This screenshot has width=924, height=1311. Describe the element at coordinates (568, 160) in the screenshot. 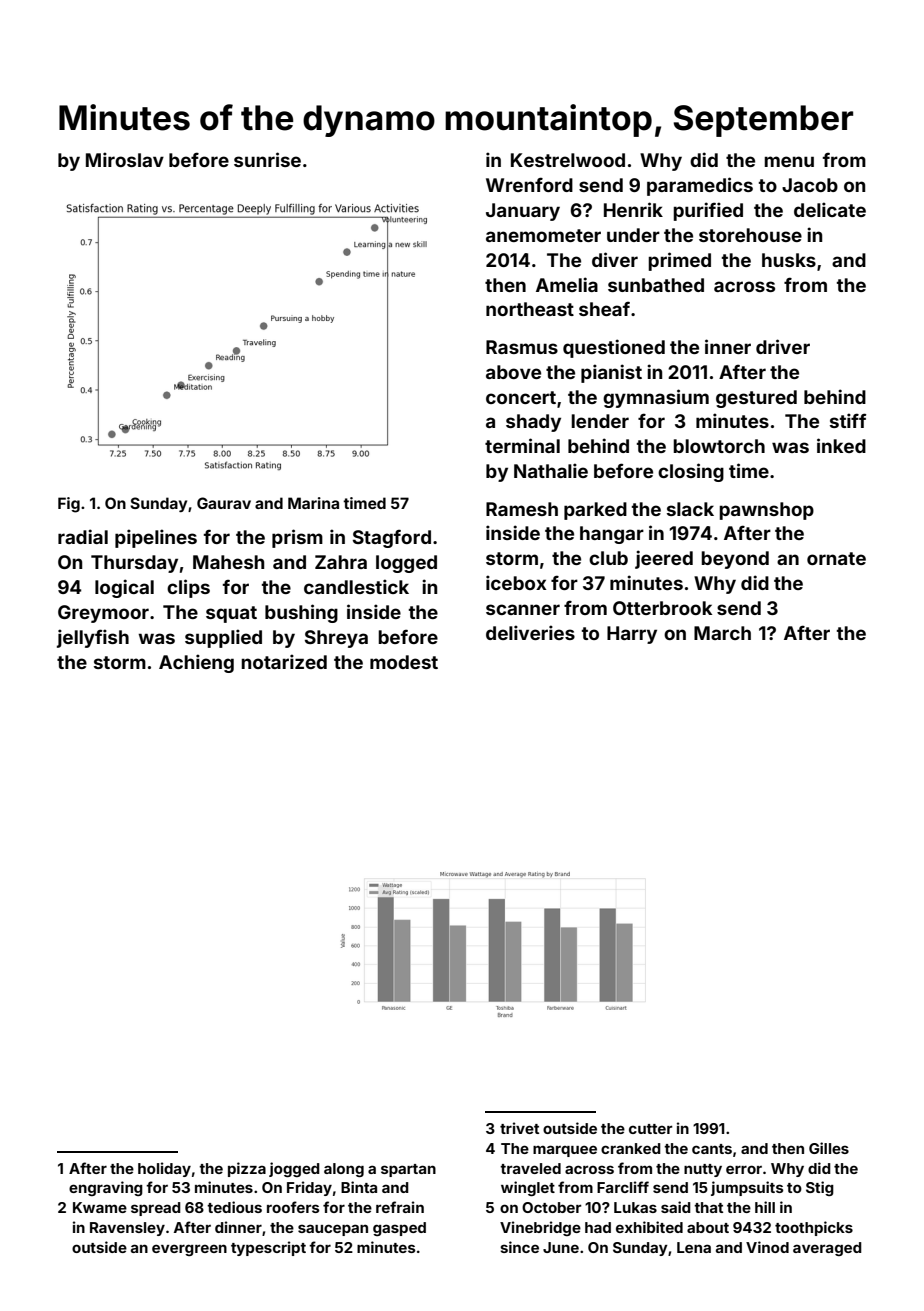

I see `Kestrelwood` at that location.
